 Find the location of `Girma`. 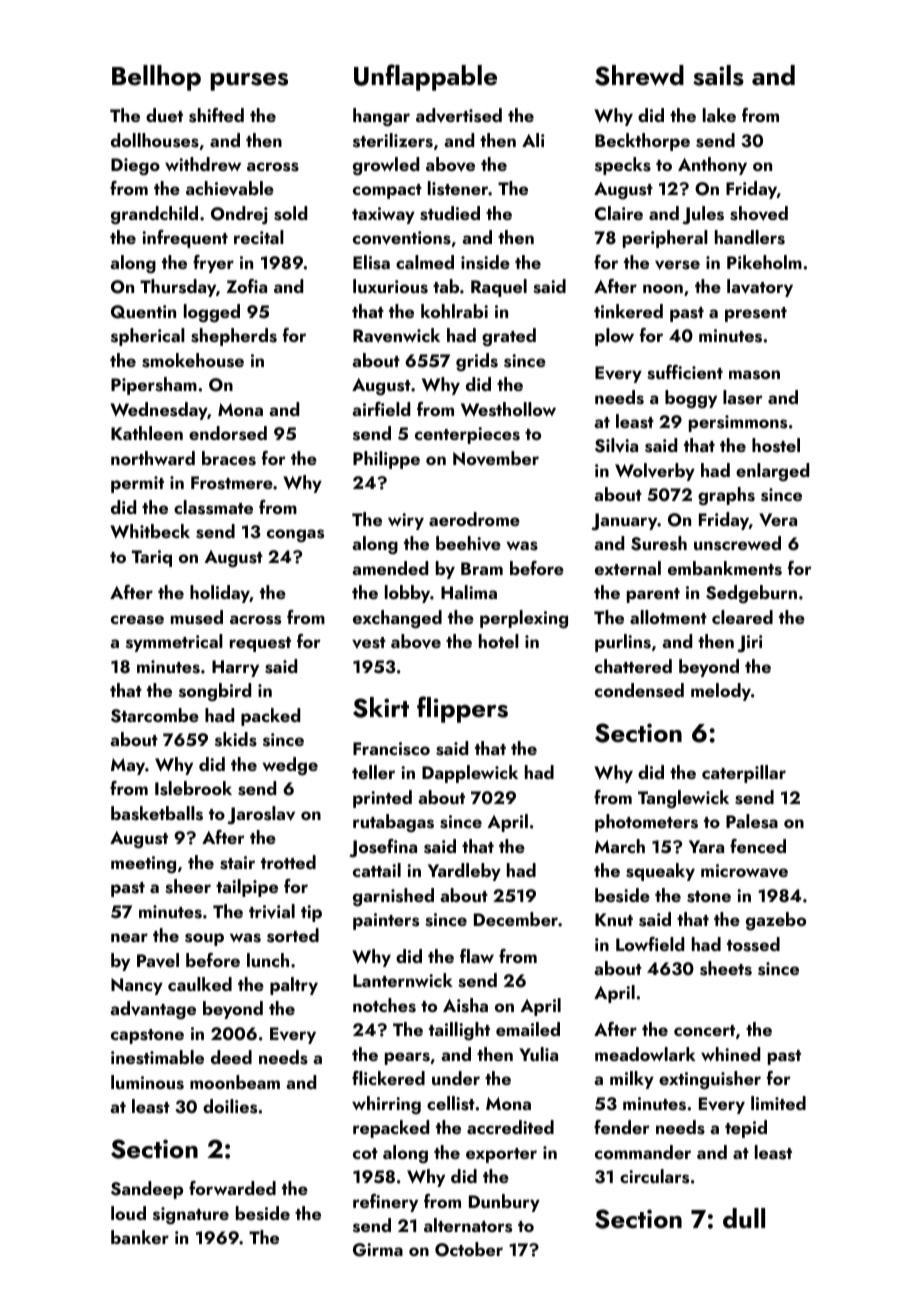

Girma is located at coordinates (378, 1250).
